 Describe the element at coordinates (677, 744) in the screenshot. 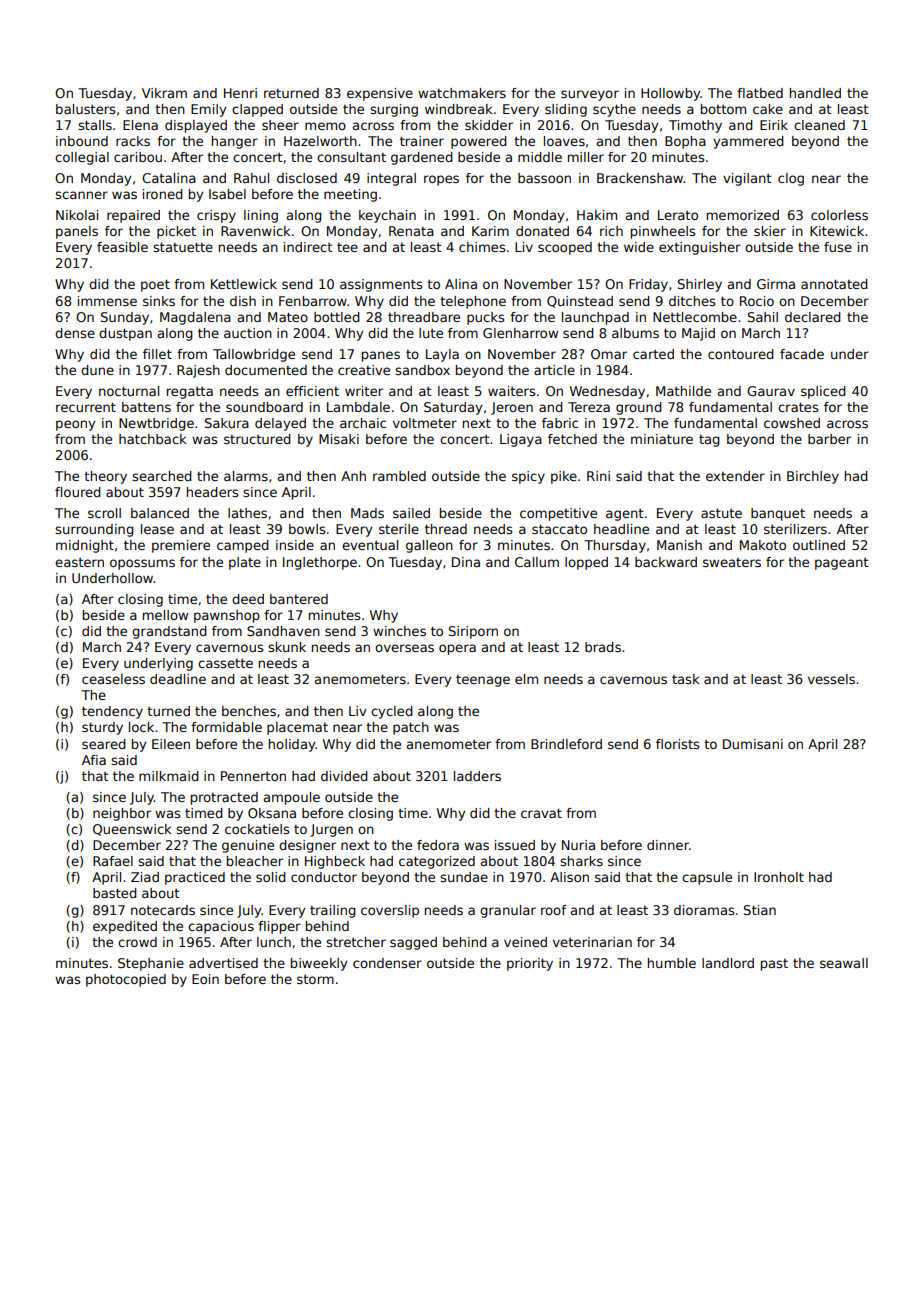

I see `florists` at that location.
